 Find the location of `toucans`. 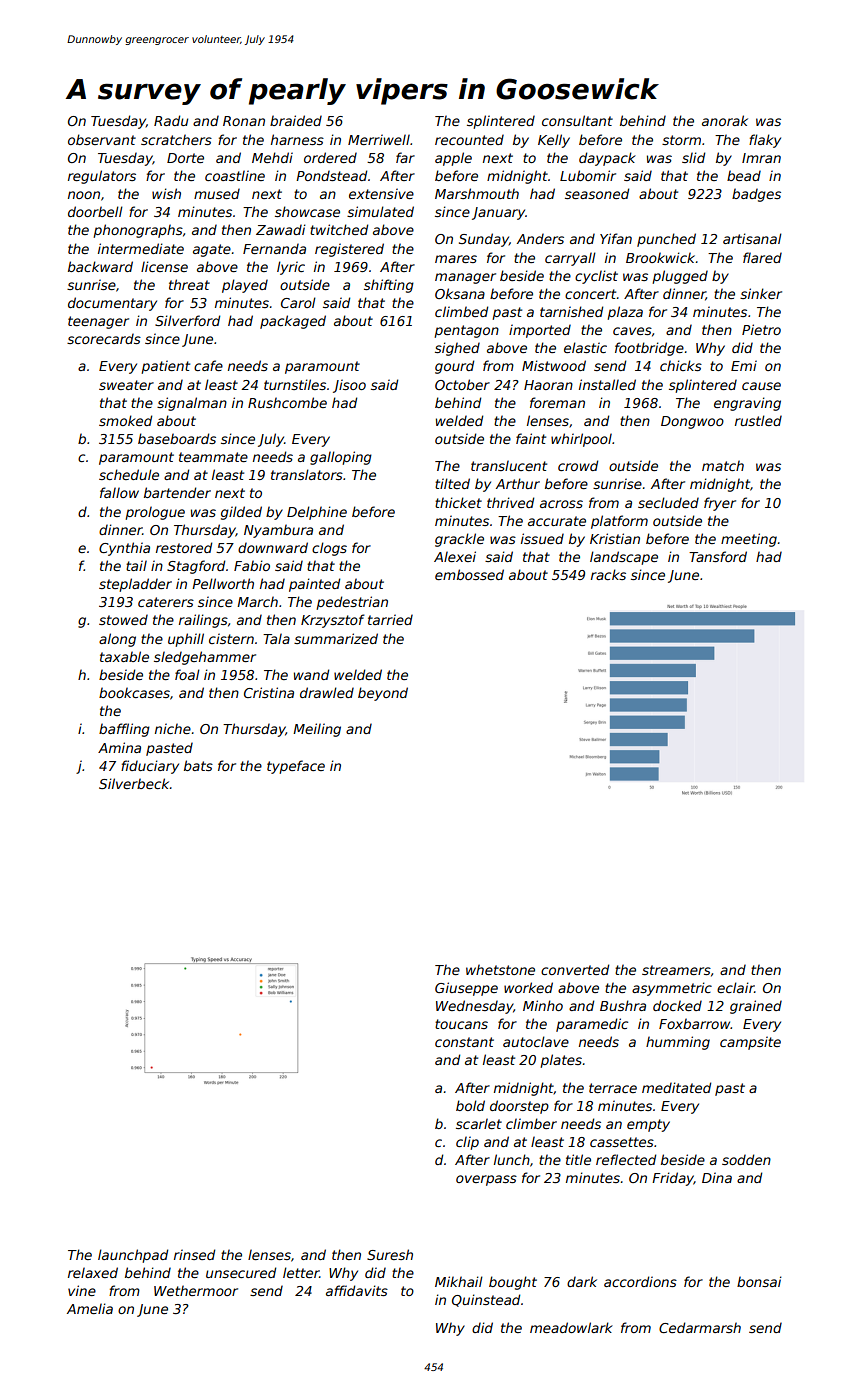

toucans is located at coordinates (461, 1024).
